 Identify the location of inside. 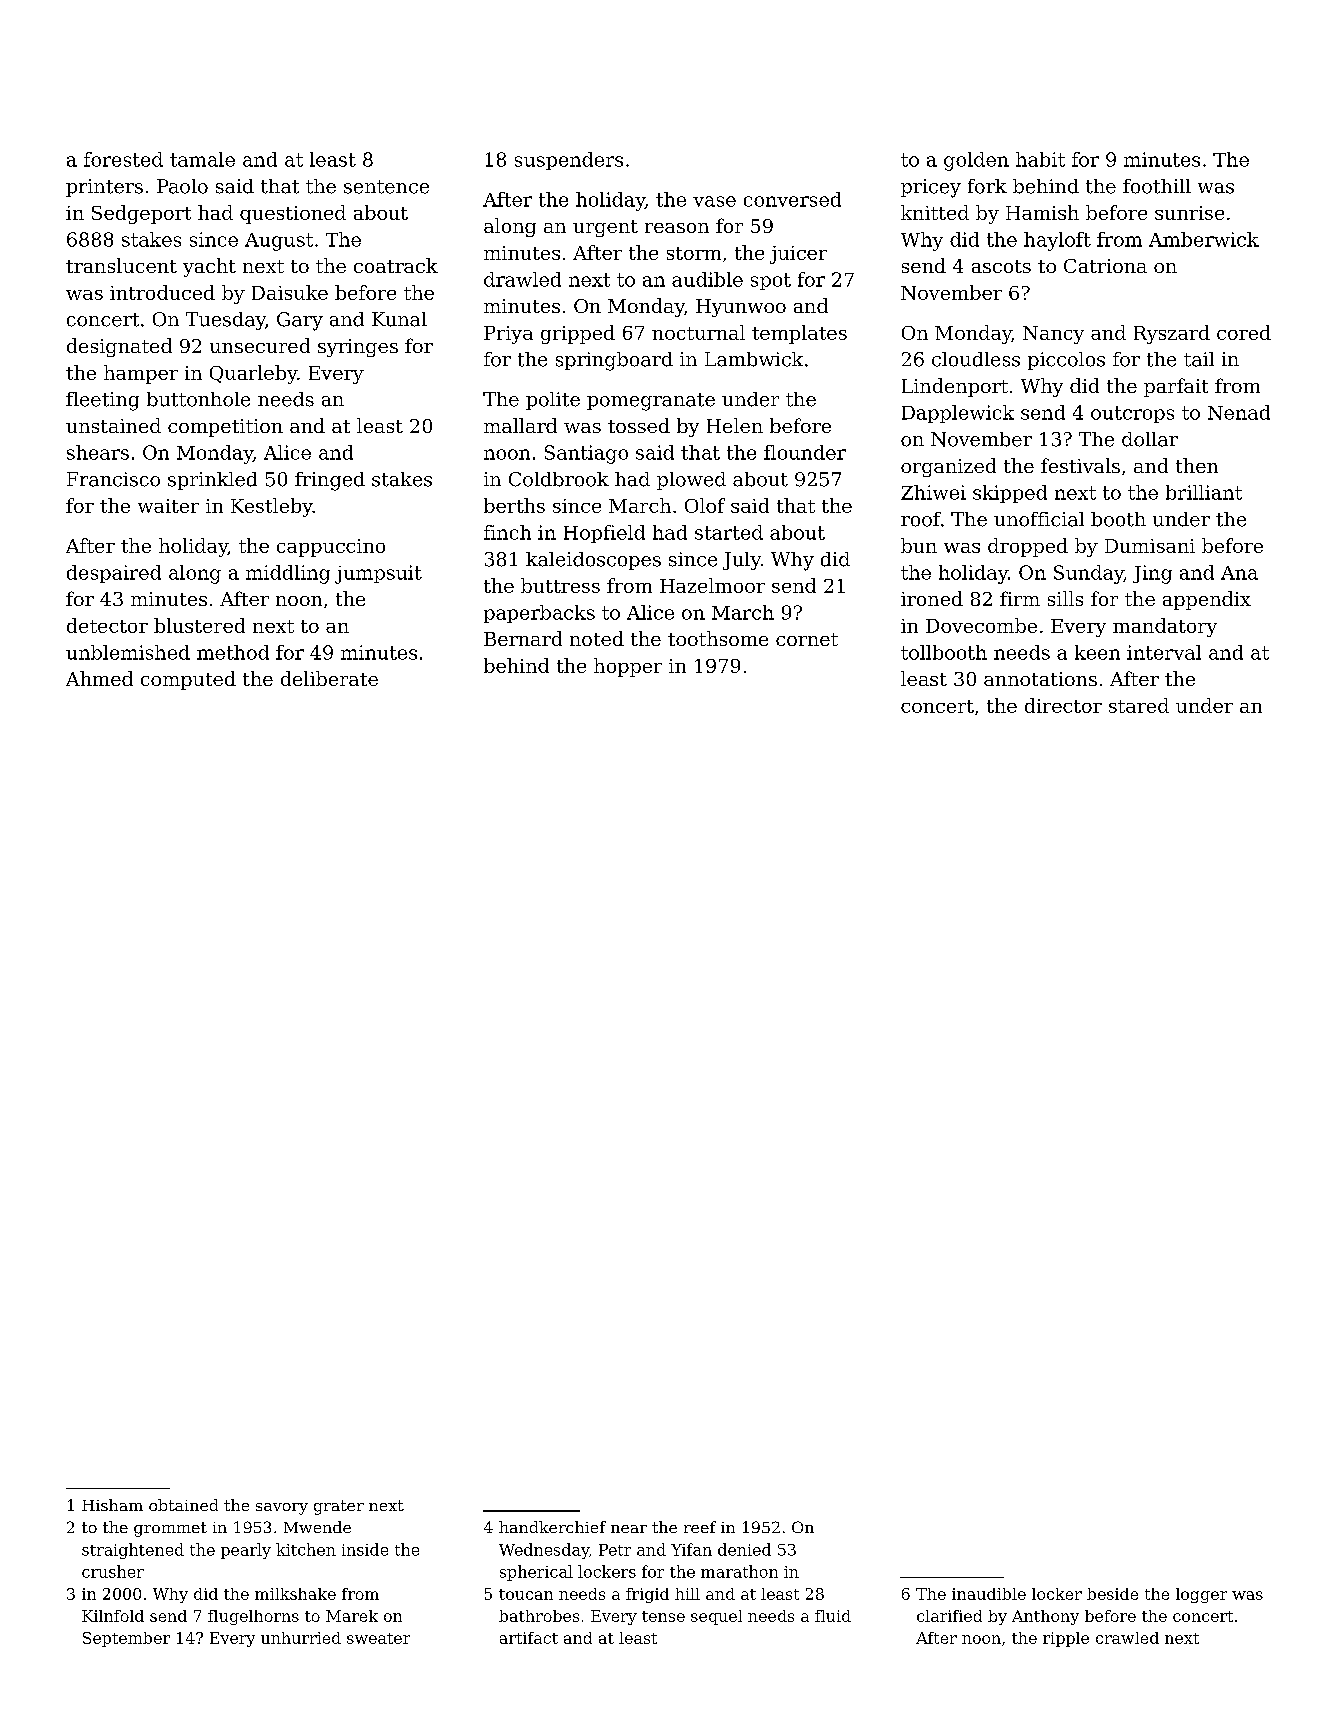
(365, 1549).
